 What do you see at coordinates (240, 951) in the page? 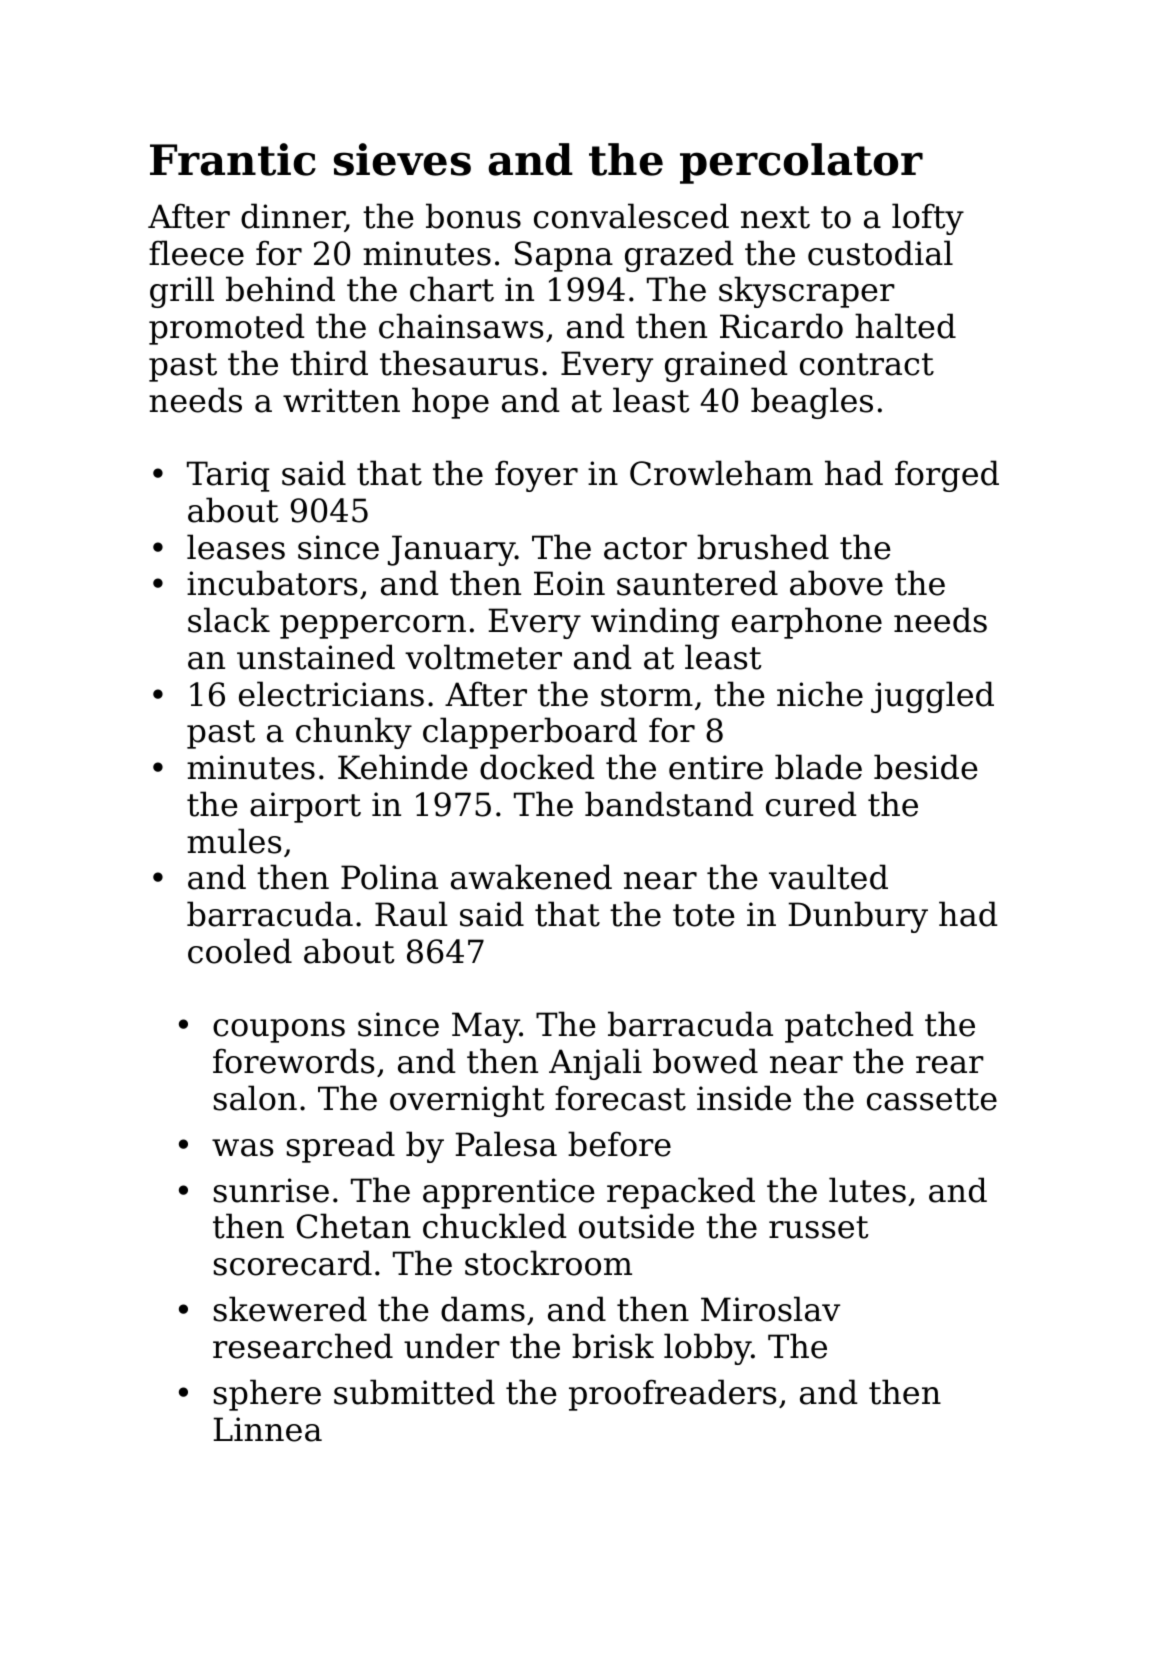
I see `cooled` at bounding box center [240, 951].
